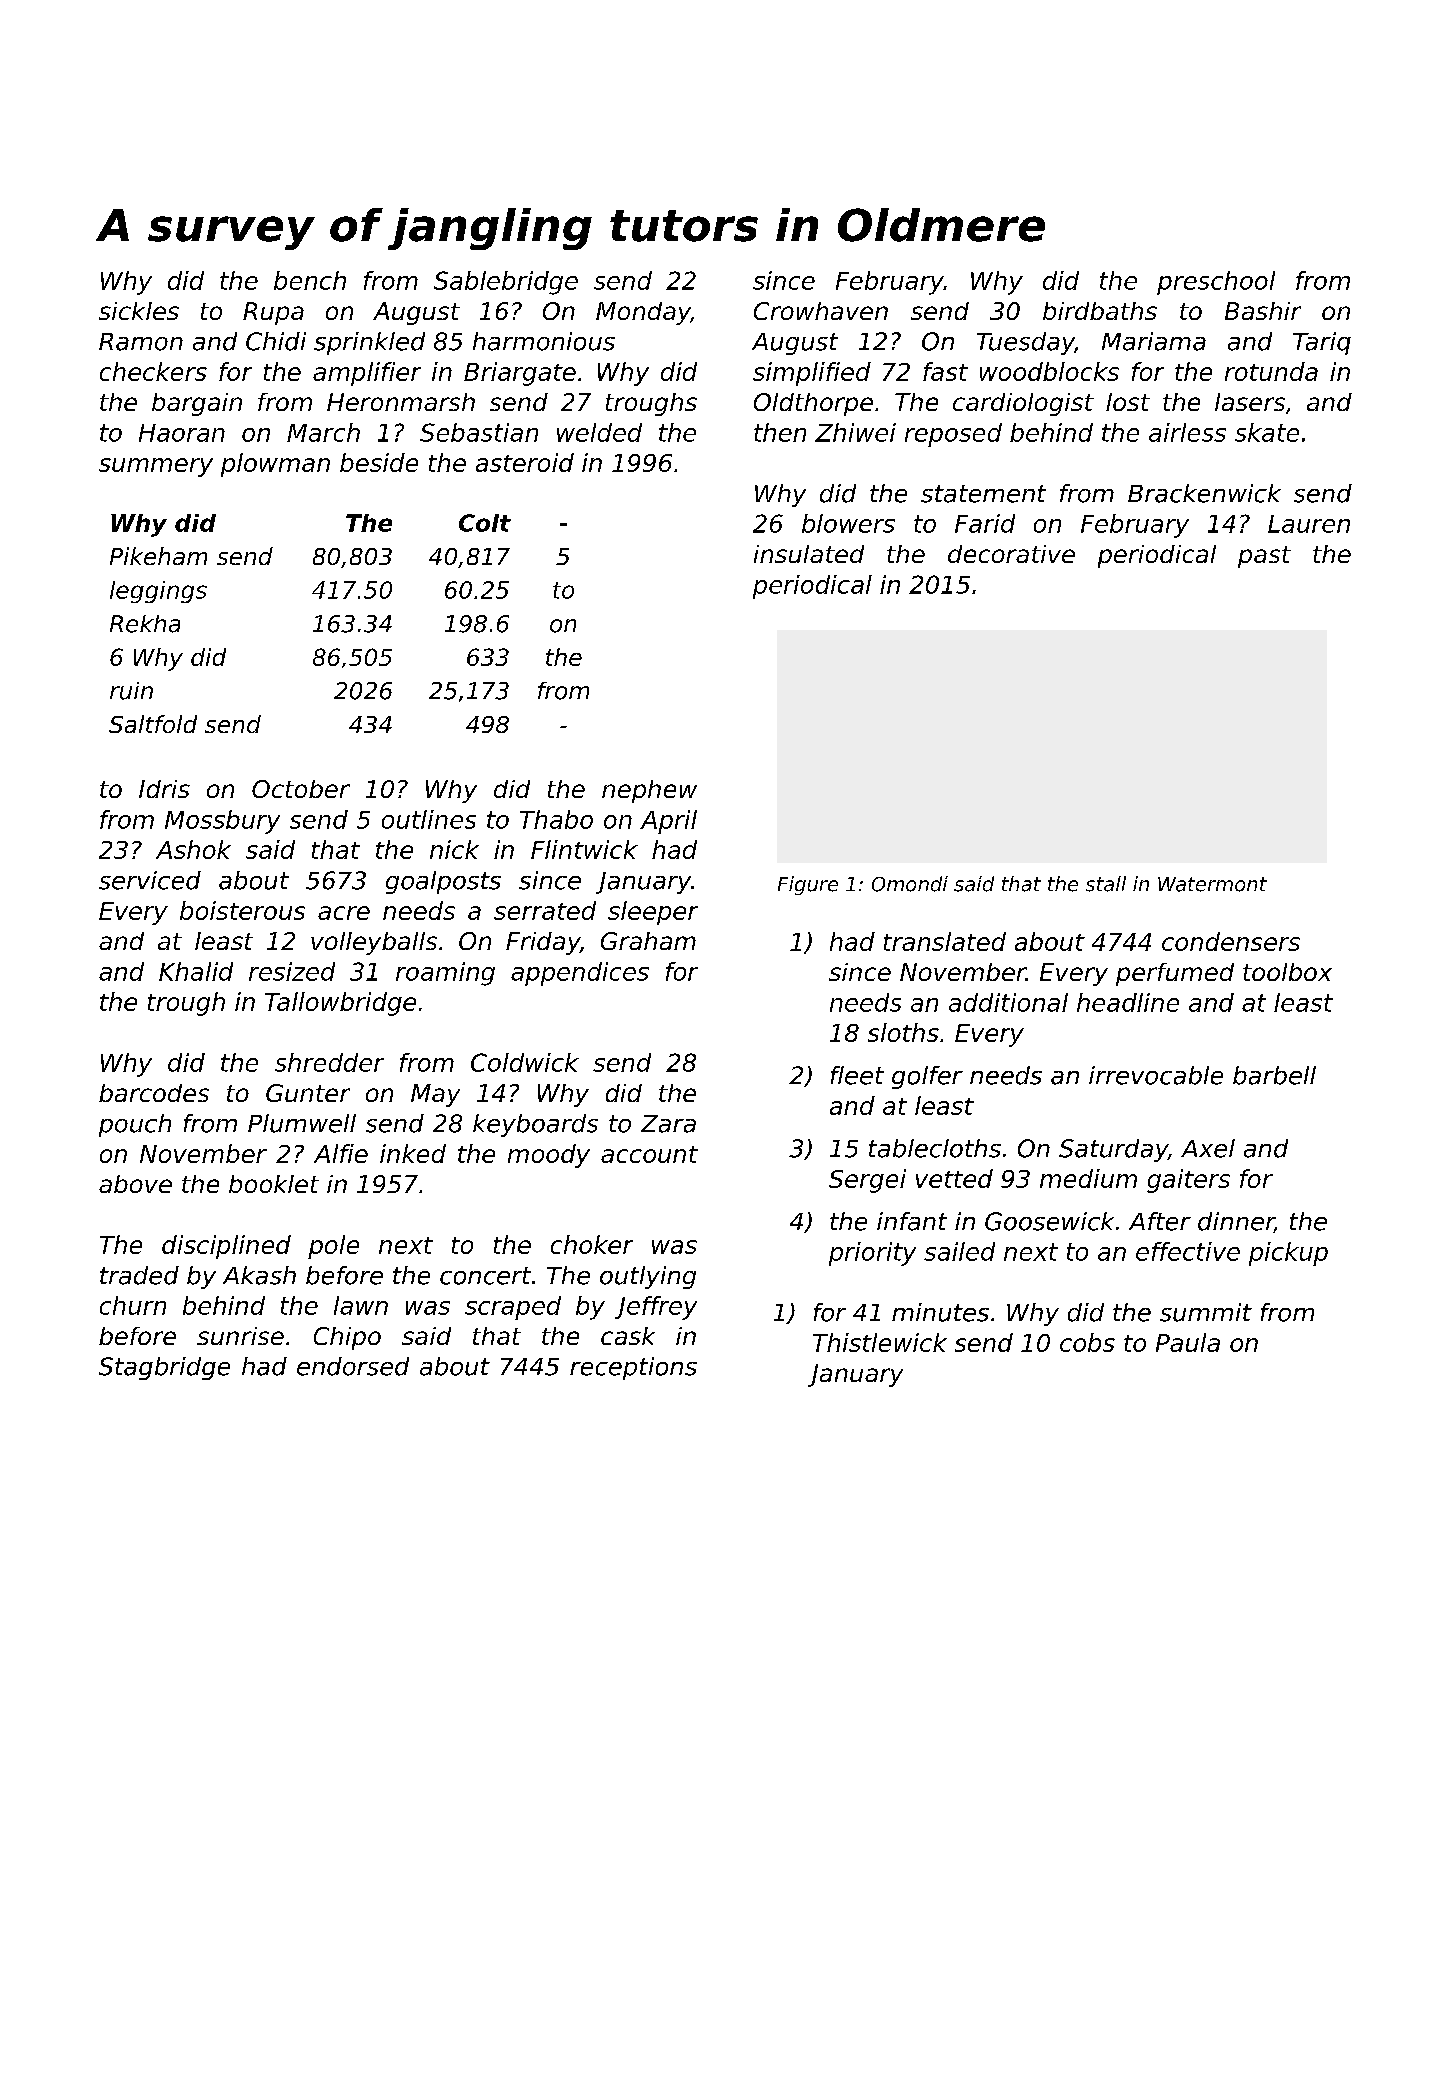 The width and height of the page is (1450, 2100). Describe the element at coordinates (1188, 1342) in the page. I see `Paula` at that location.
